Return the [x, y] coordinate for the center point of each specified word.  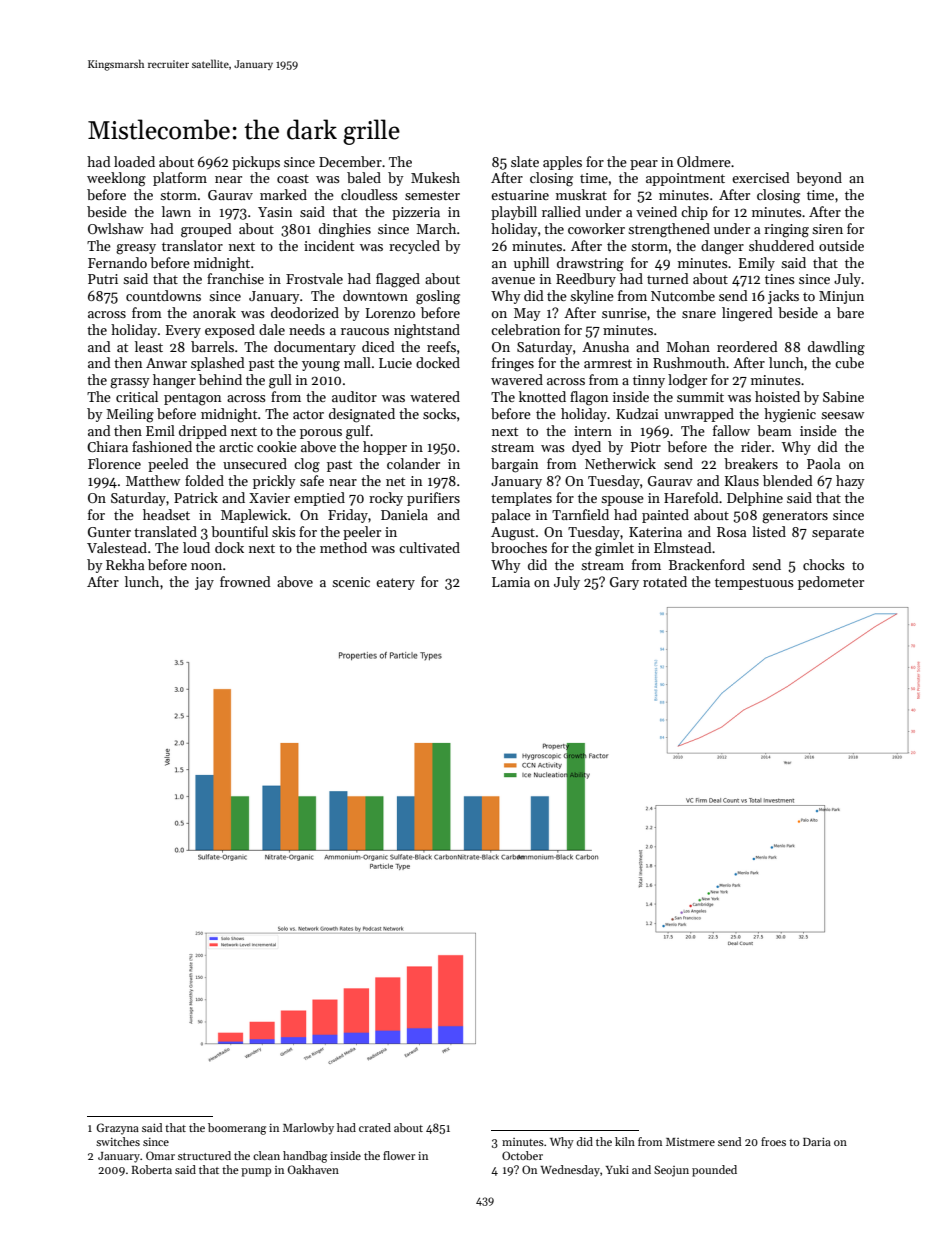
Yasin [275, 212]
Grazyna [117, 1129]
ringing [786, 231]
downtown [375, 295]
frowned [245, 581]
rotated [665, 581]
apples [562, 163]
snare [699, 314]
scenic [351, 582]
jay [204, 583]
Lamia [511, 582]
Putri [103, 279]
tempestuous [754, 584]
